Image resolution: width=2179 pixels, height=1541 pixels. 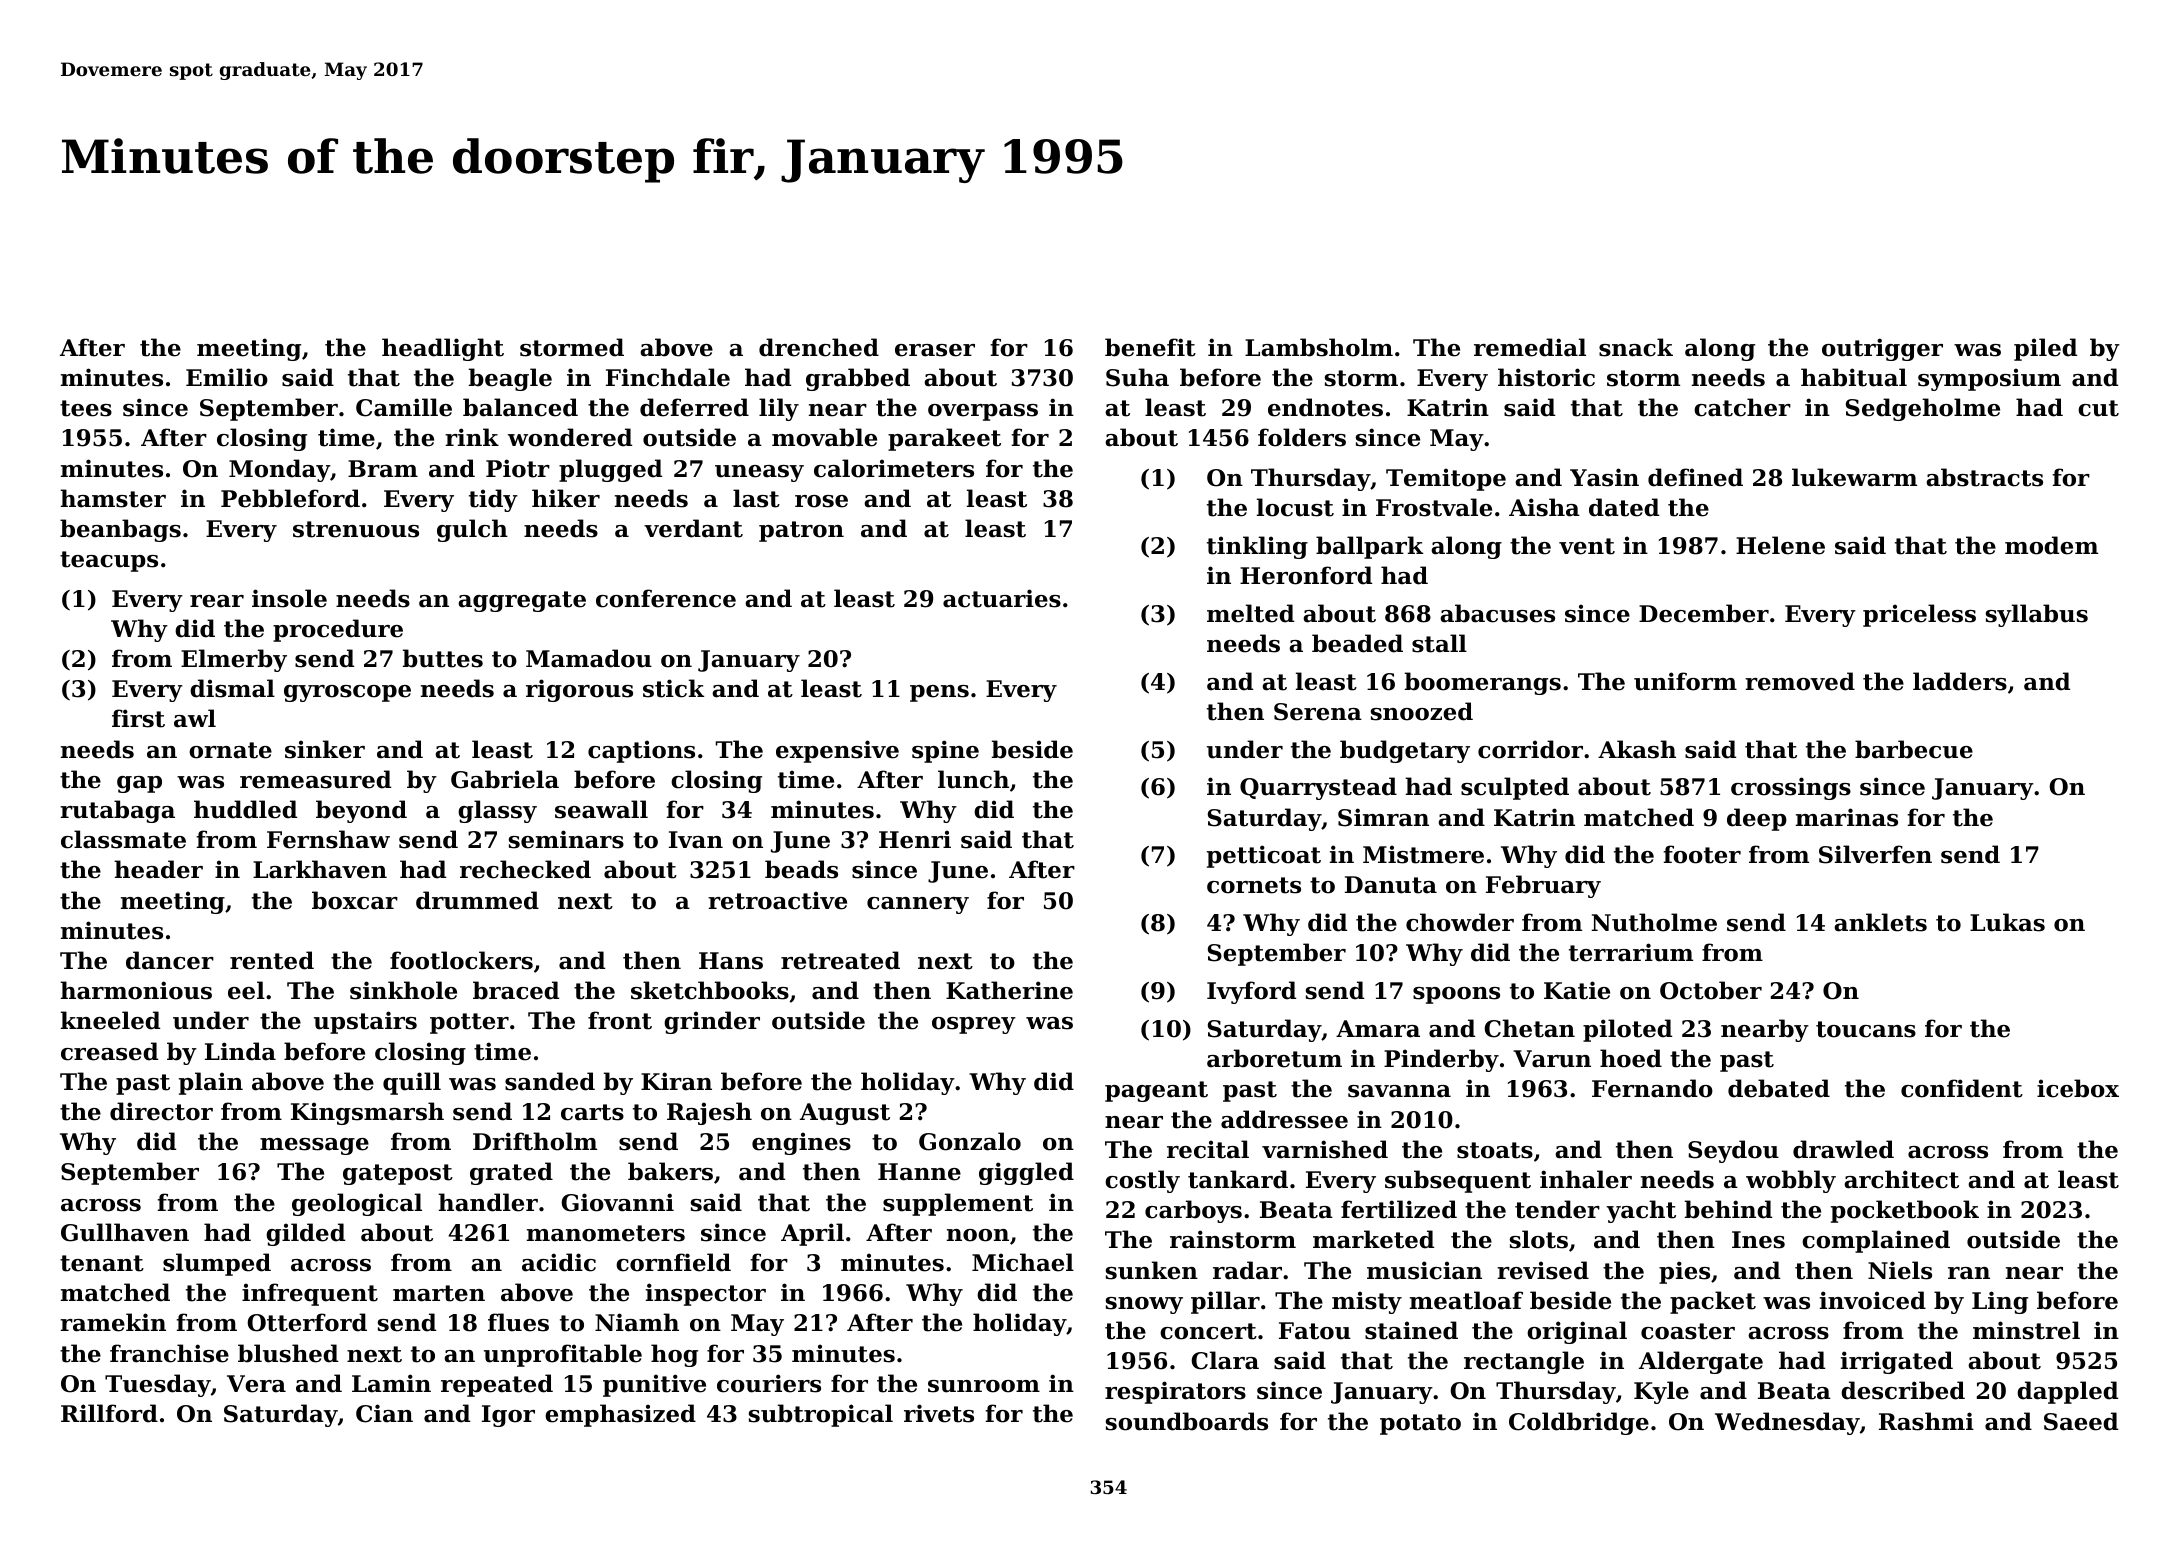 I want to click on Rillford, so click(x=109, y=1413).
